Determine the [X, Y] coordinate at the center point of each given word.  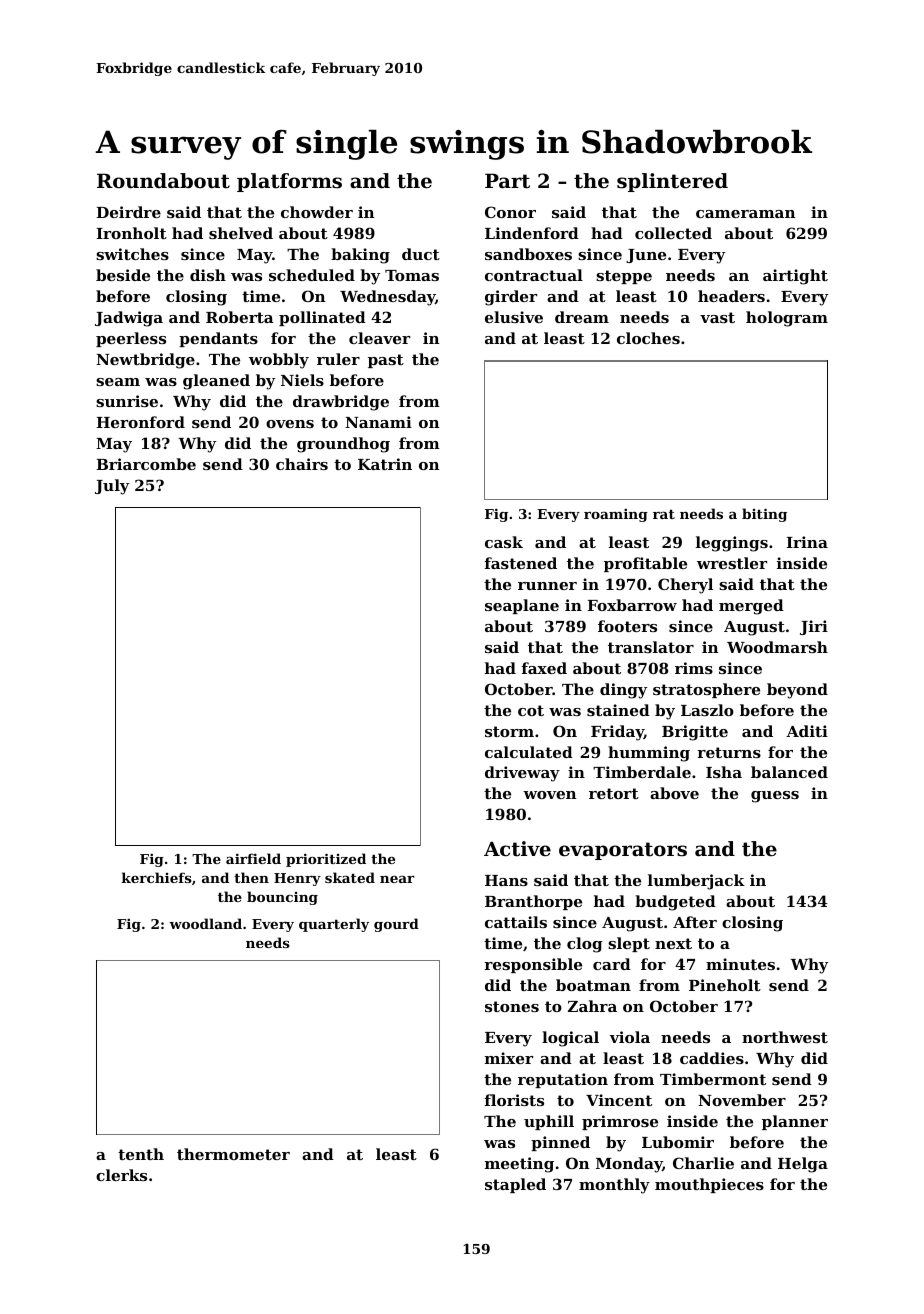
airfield [253, 858]
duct [421, 254]
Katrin [385, 464]
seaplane [522, 606]
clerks [121, 1175]
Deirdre [128, 212]
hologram [787, 319]
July [112, 487]
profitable [645, 564]
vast [717, 317]
